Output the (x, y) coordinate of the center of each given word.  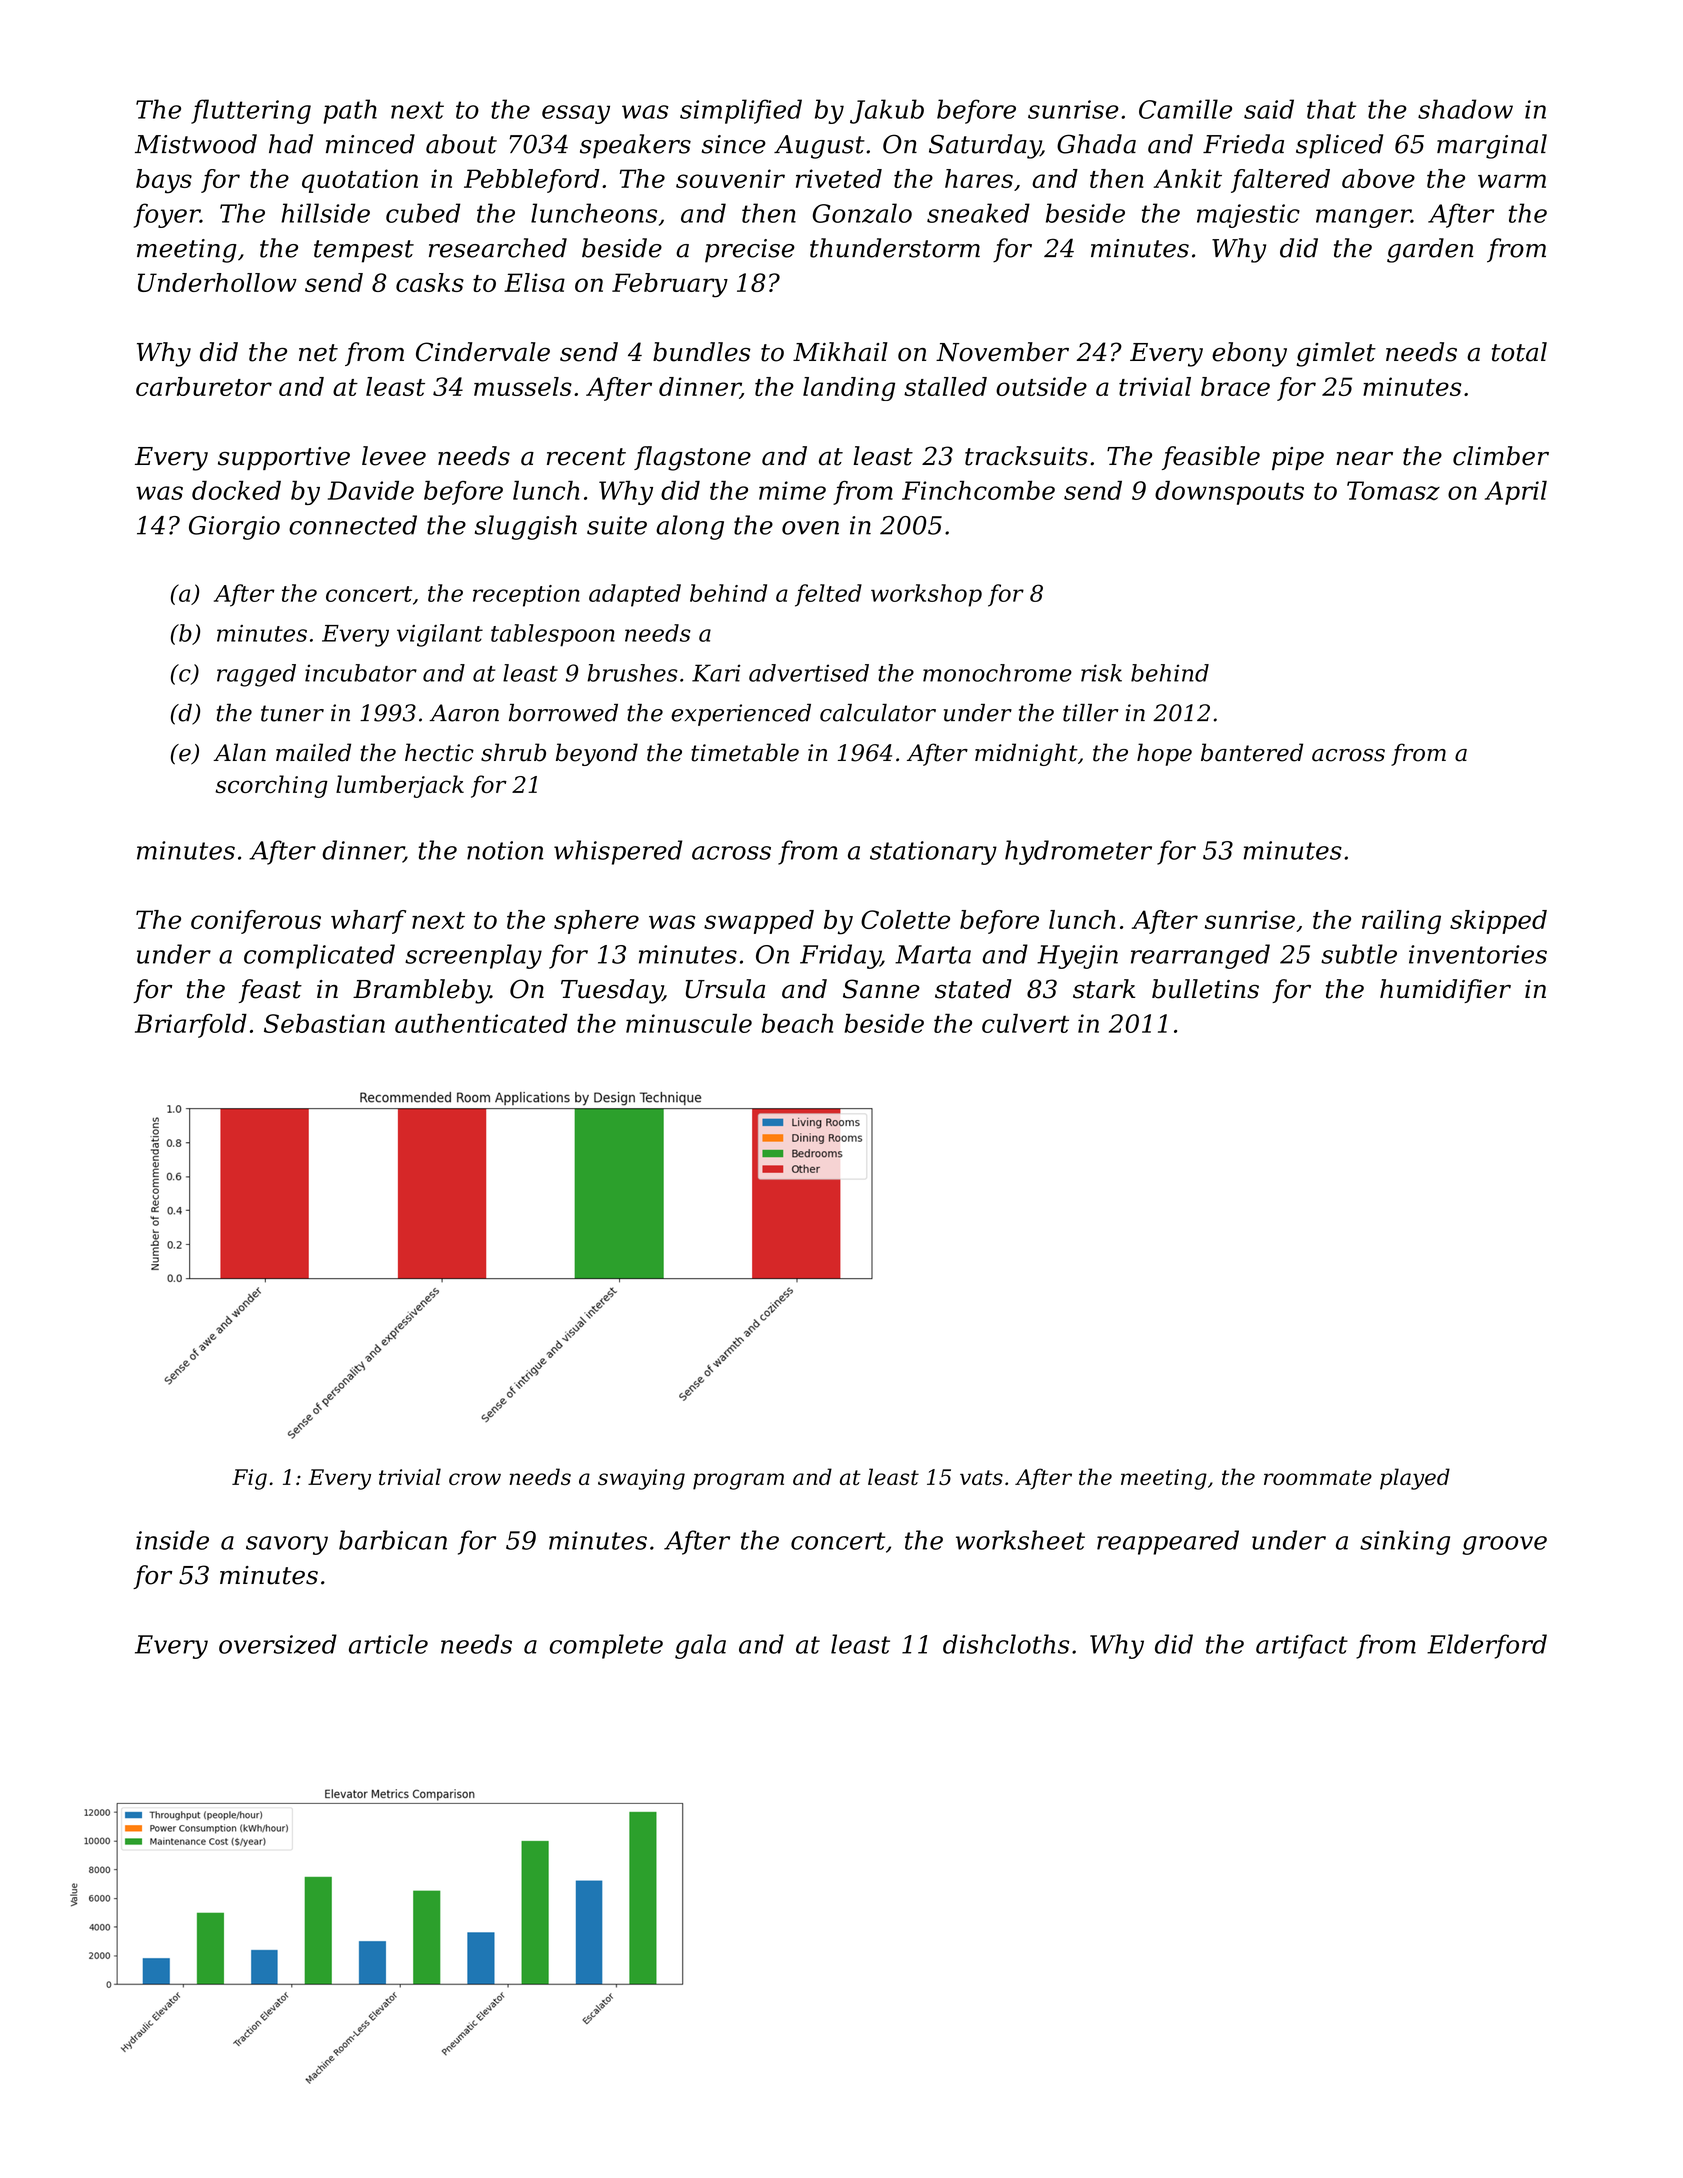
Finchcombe (978, 490)
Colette (905, 919)
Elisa (534, 282)
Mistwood (196, 144)
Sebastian (324, 1023)
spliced (1339, 146)
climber (1501, 456)
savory (287, 1545)
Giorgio (234, 528)
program (738, 1481)
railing (1401, 922)
